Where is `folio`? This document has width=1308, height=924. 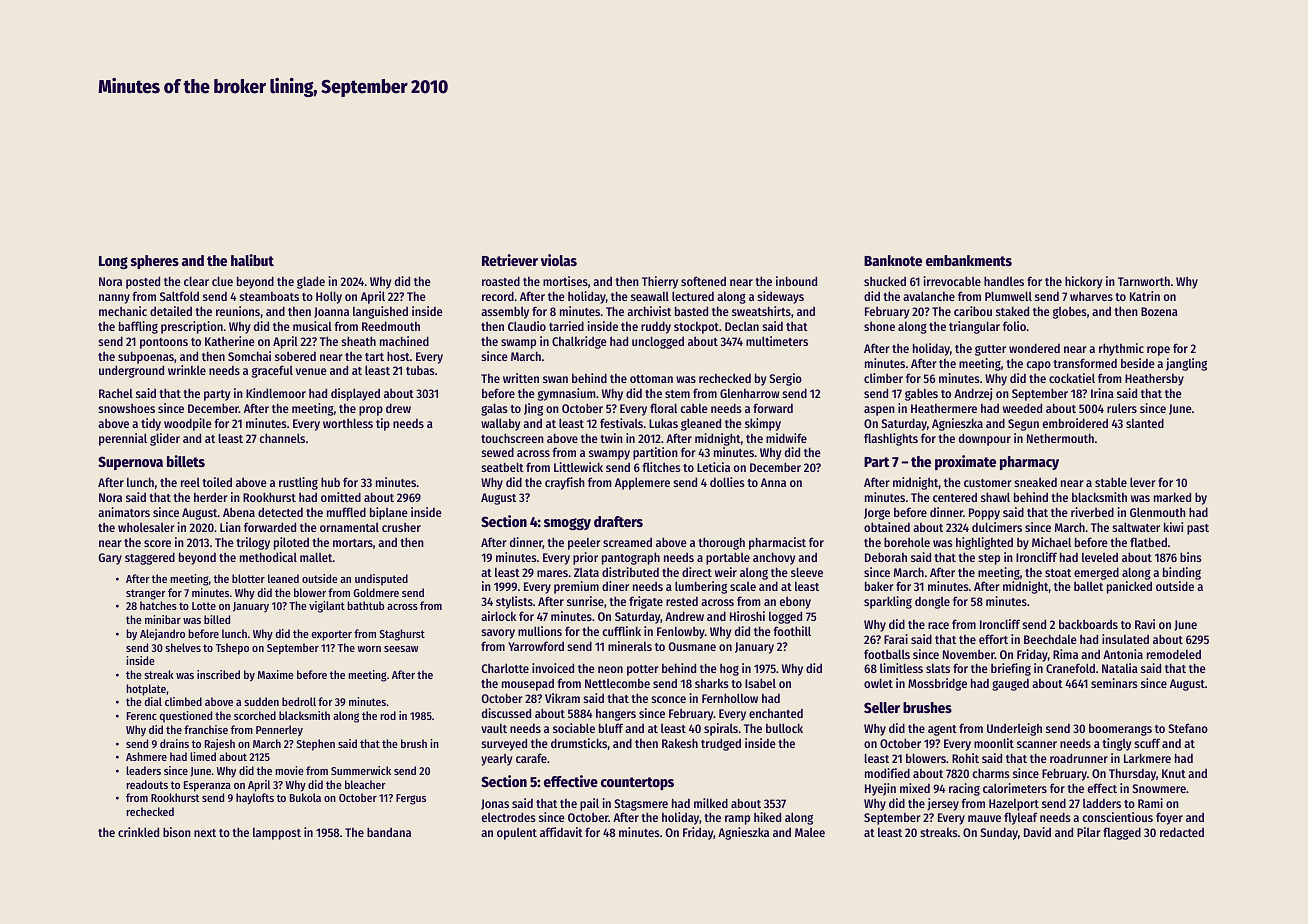 folio is located at coordinates (1014, 326).
